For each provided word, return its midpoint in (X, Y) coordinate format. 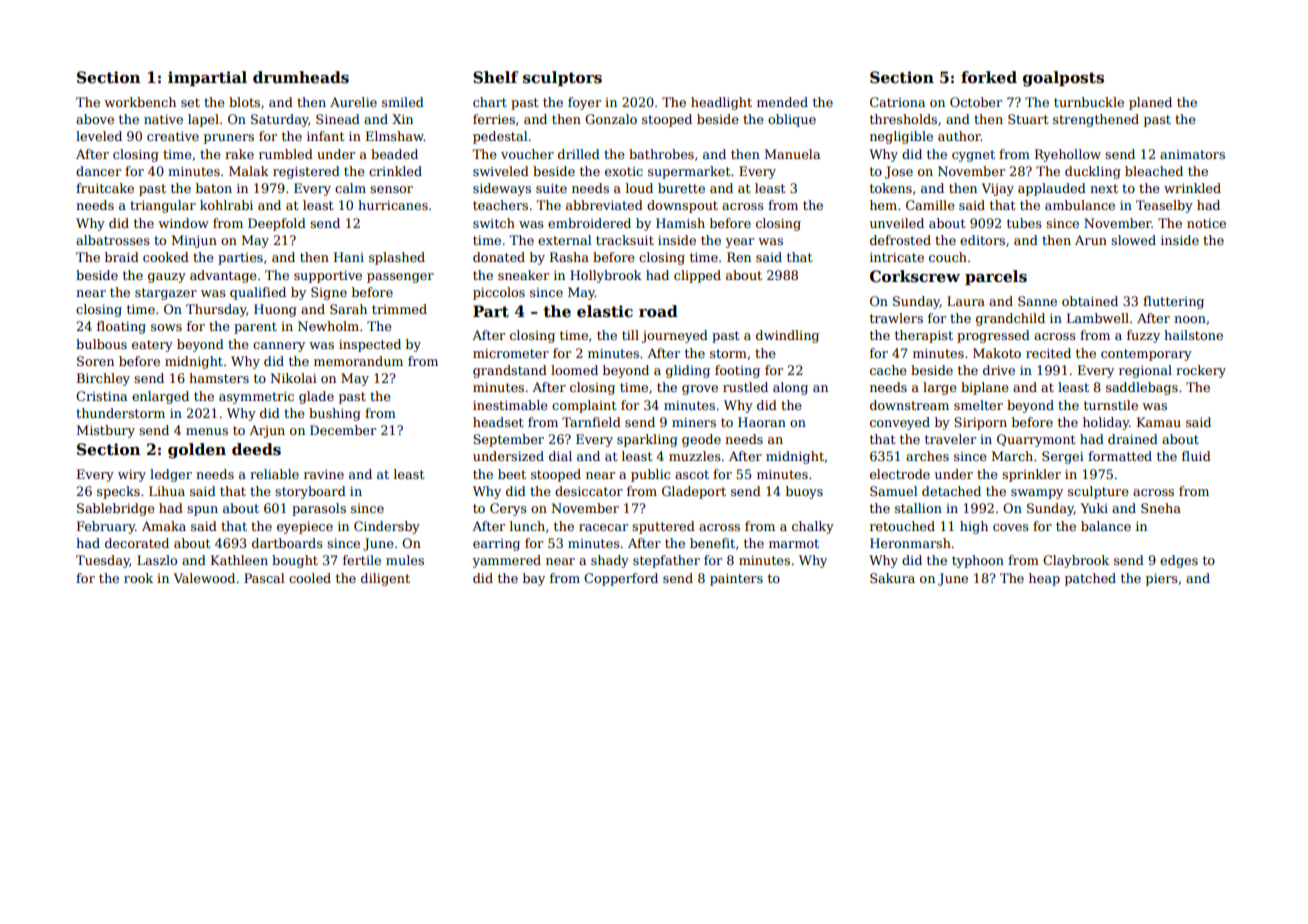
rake (239, 154)
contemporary (1146, 355)
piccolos (499, 293)
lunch (527, 526)
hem (883, 205)
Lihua (167, 491)
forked (989, 77)
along (790, 388)
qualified (258, 293)
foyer (584, 103)
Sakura (892, 578)
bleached (1154, 171)
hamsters (219, 378)
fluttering (1173, 302)
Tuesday (103, 561)
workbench (140, 102)
